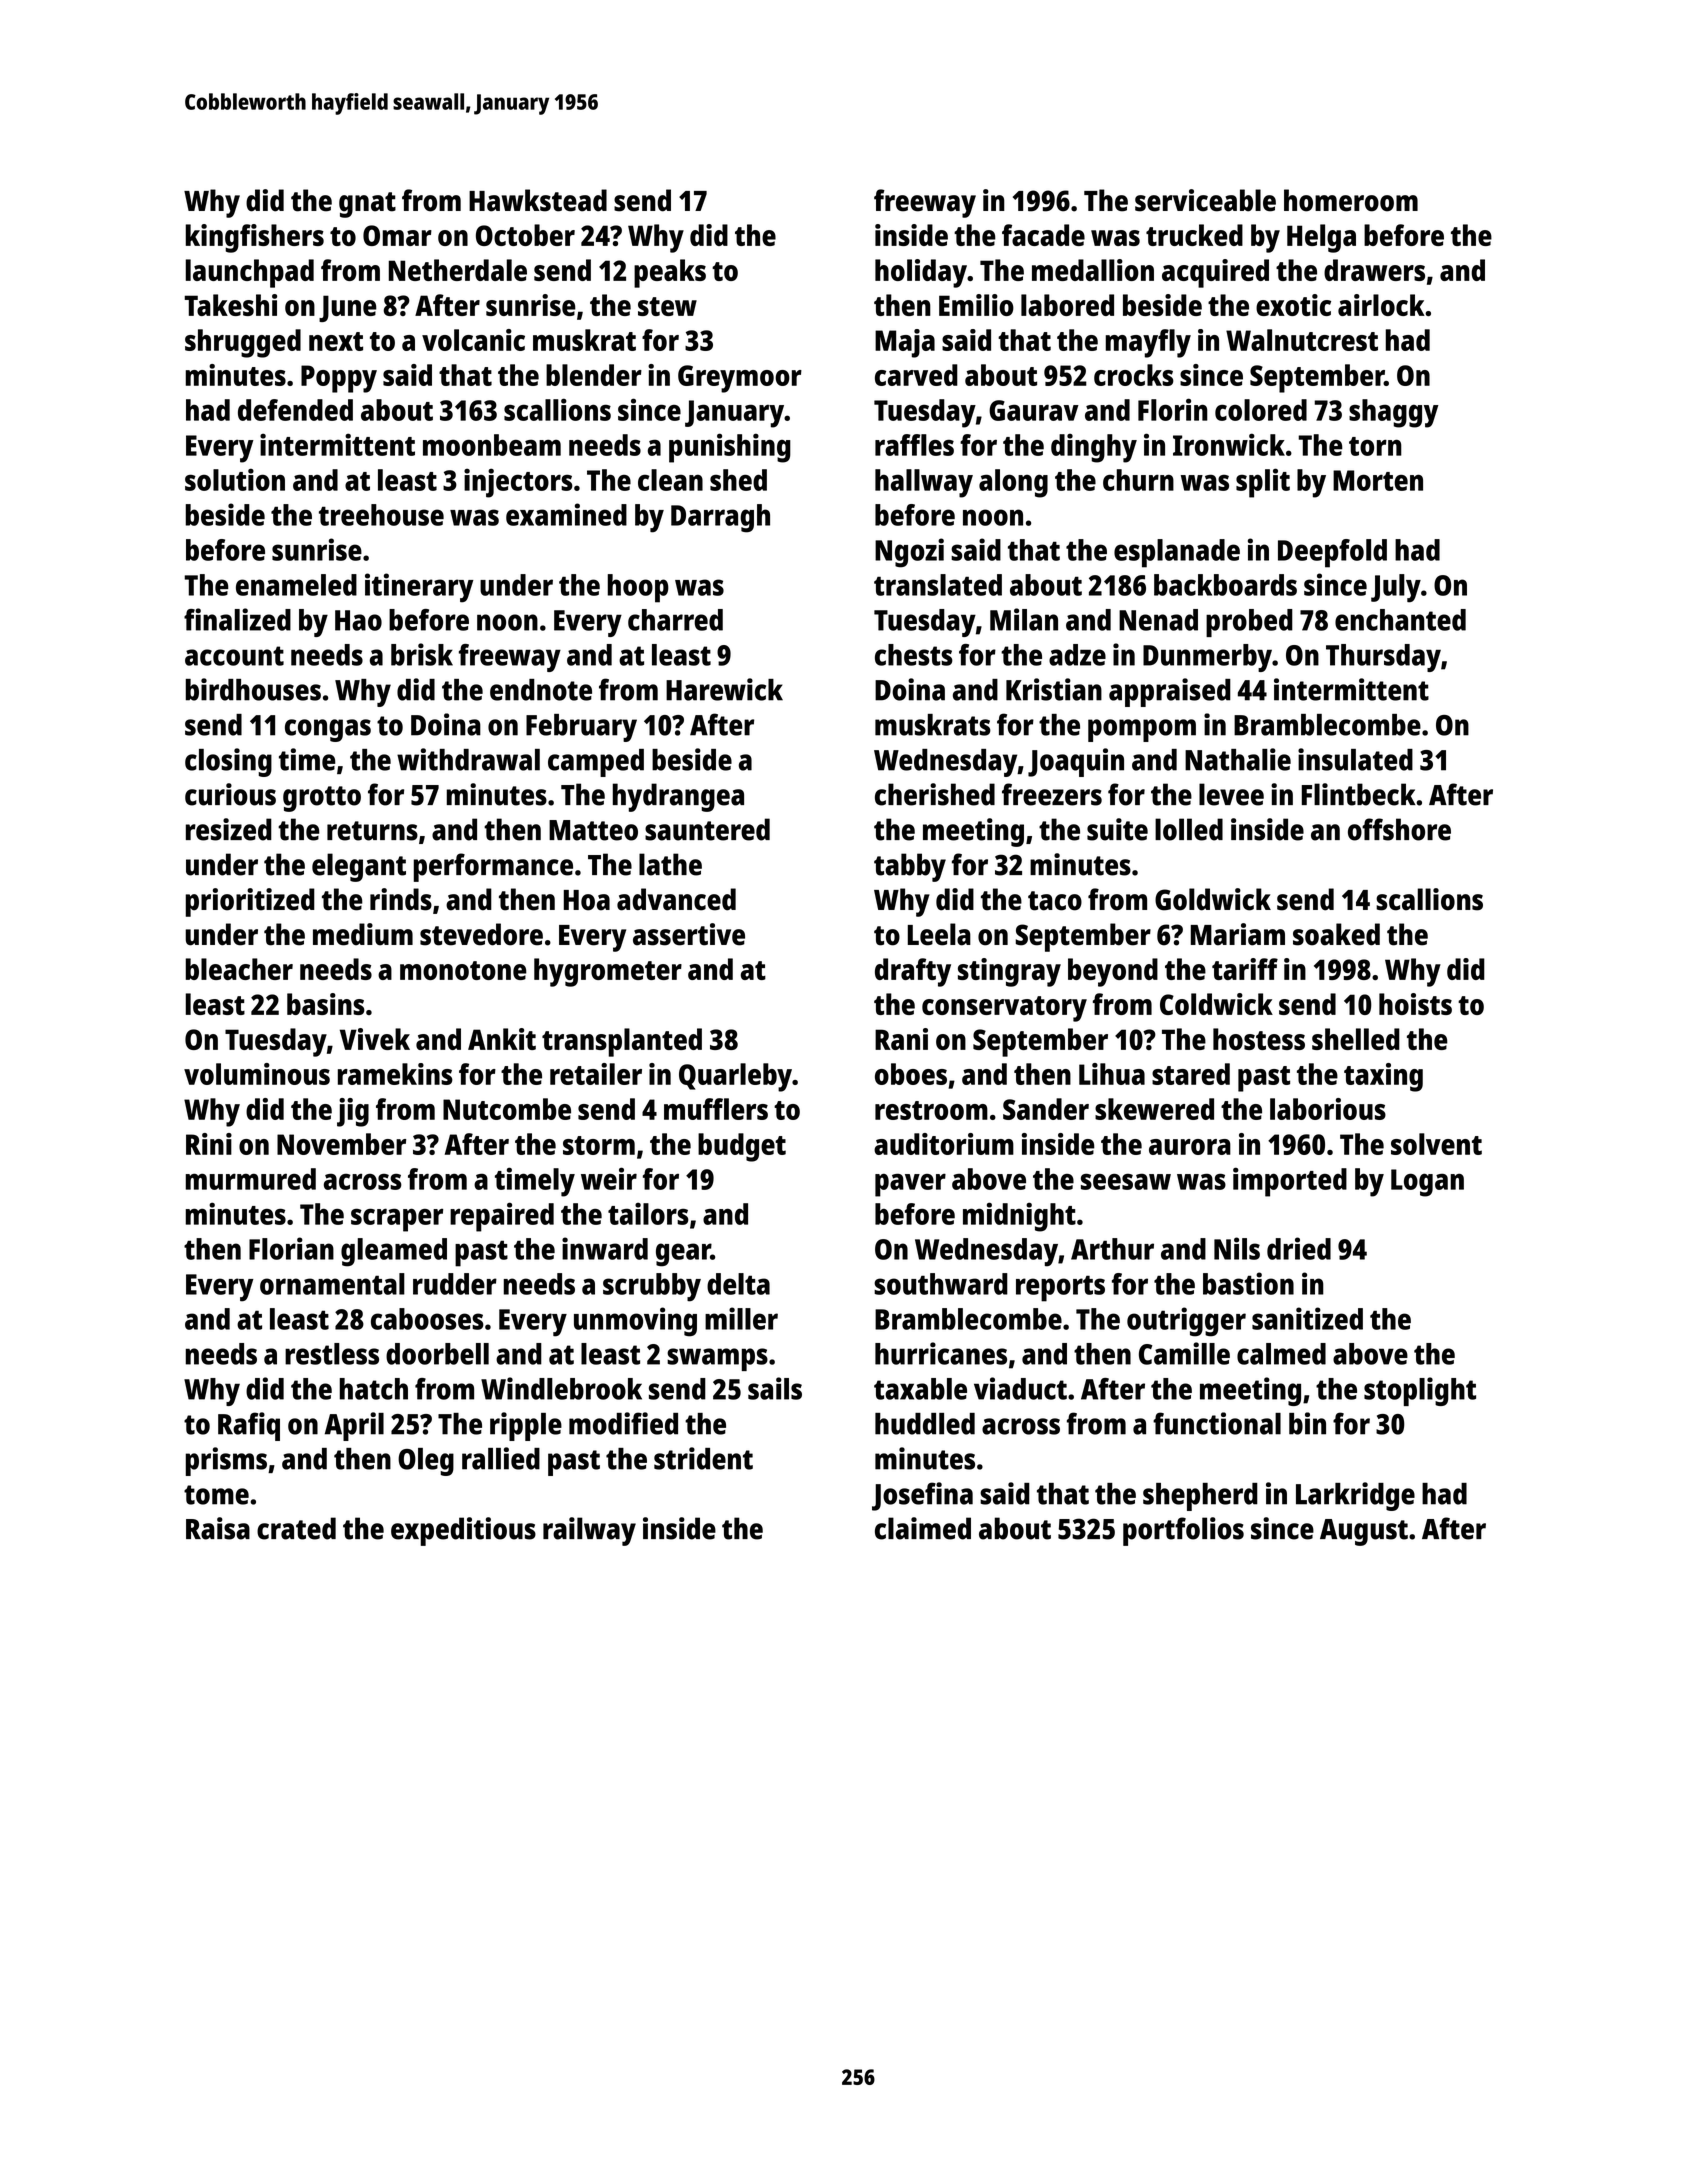 The height and width of the screenshot is (2178, 1683). I want to click on expeditious, so click(463, 1531).
